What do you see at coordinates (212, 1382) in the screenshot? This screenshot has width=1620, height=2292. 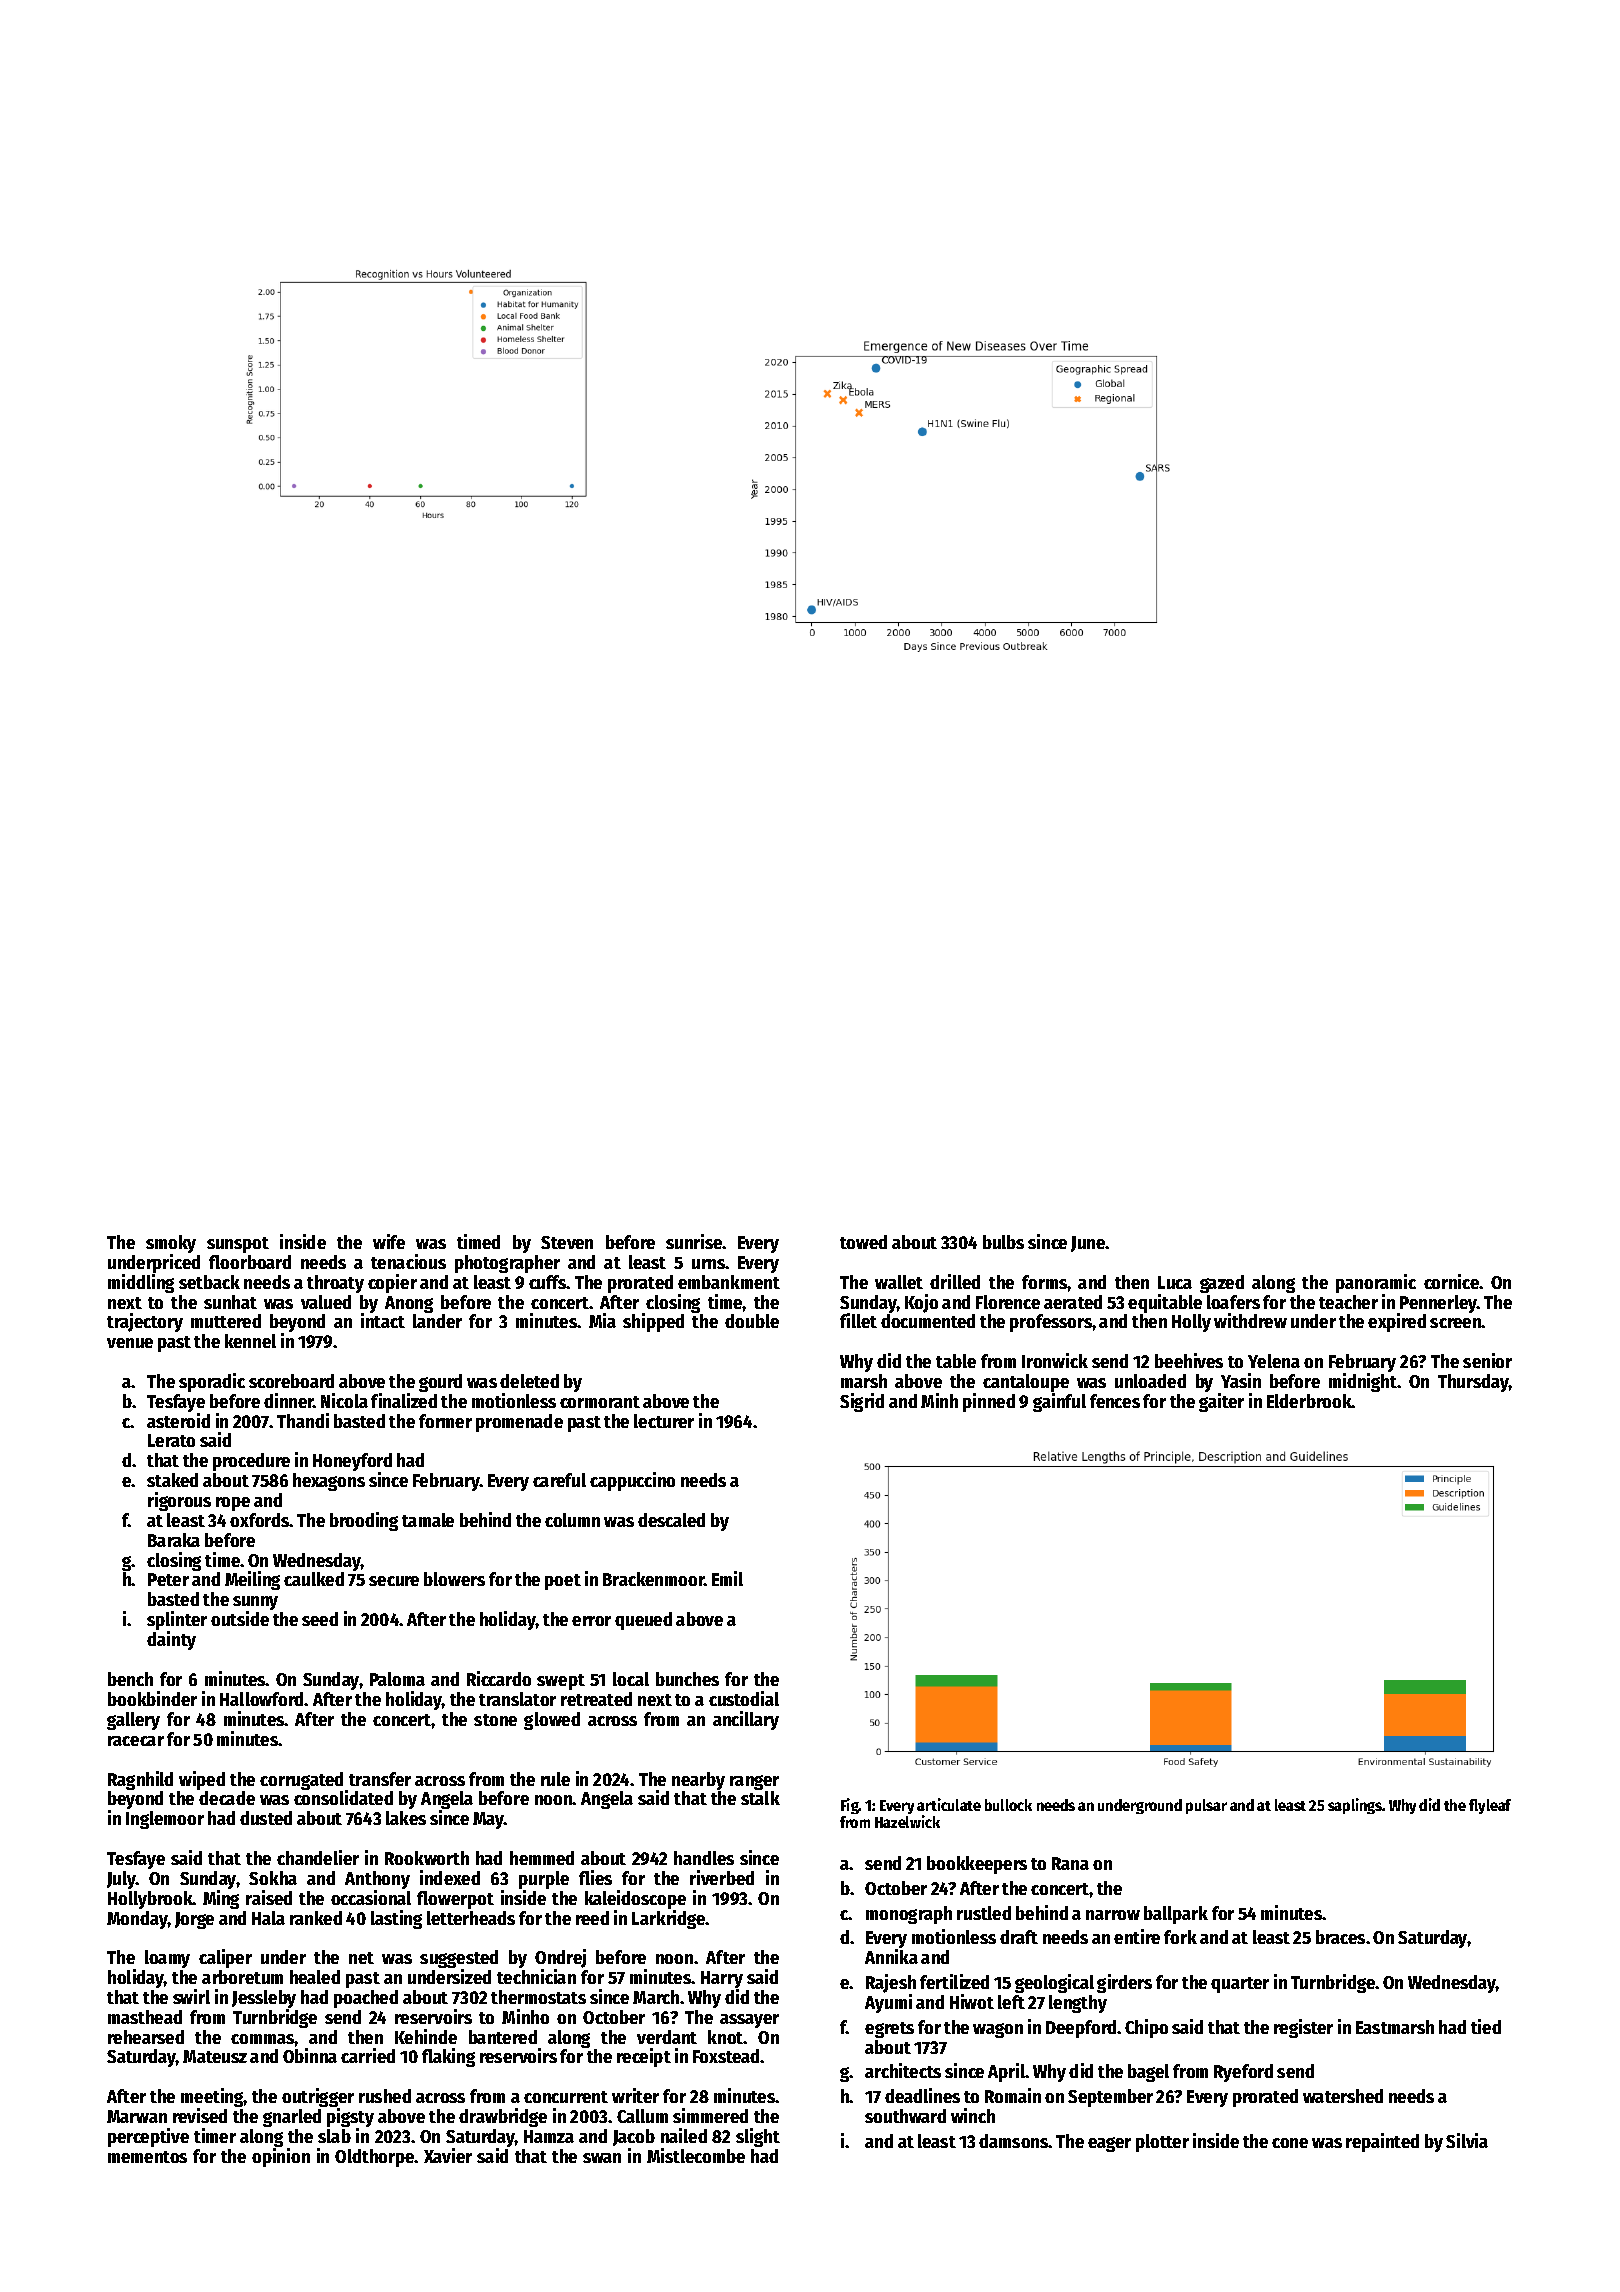 I see `sporadic` at bounding box center [212, 1382].
